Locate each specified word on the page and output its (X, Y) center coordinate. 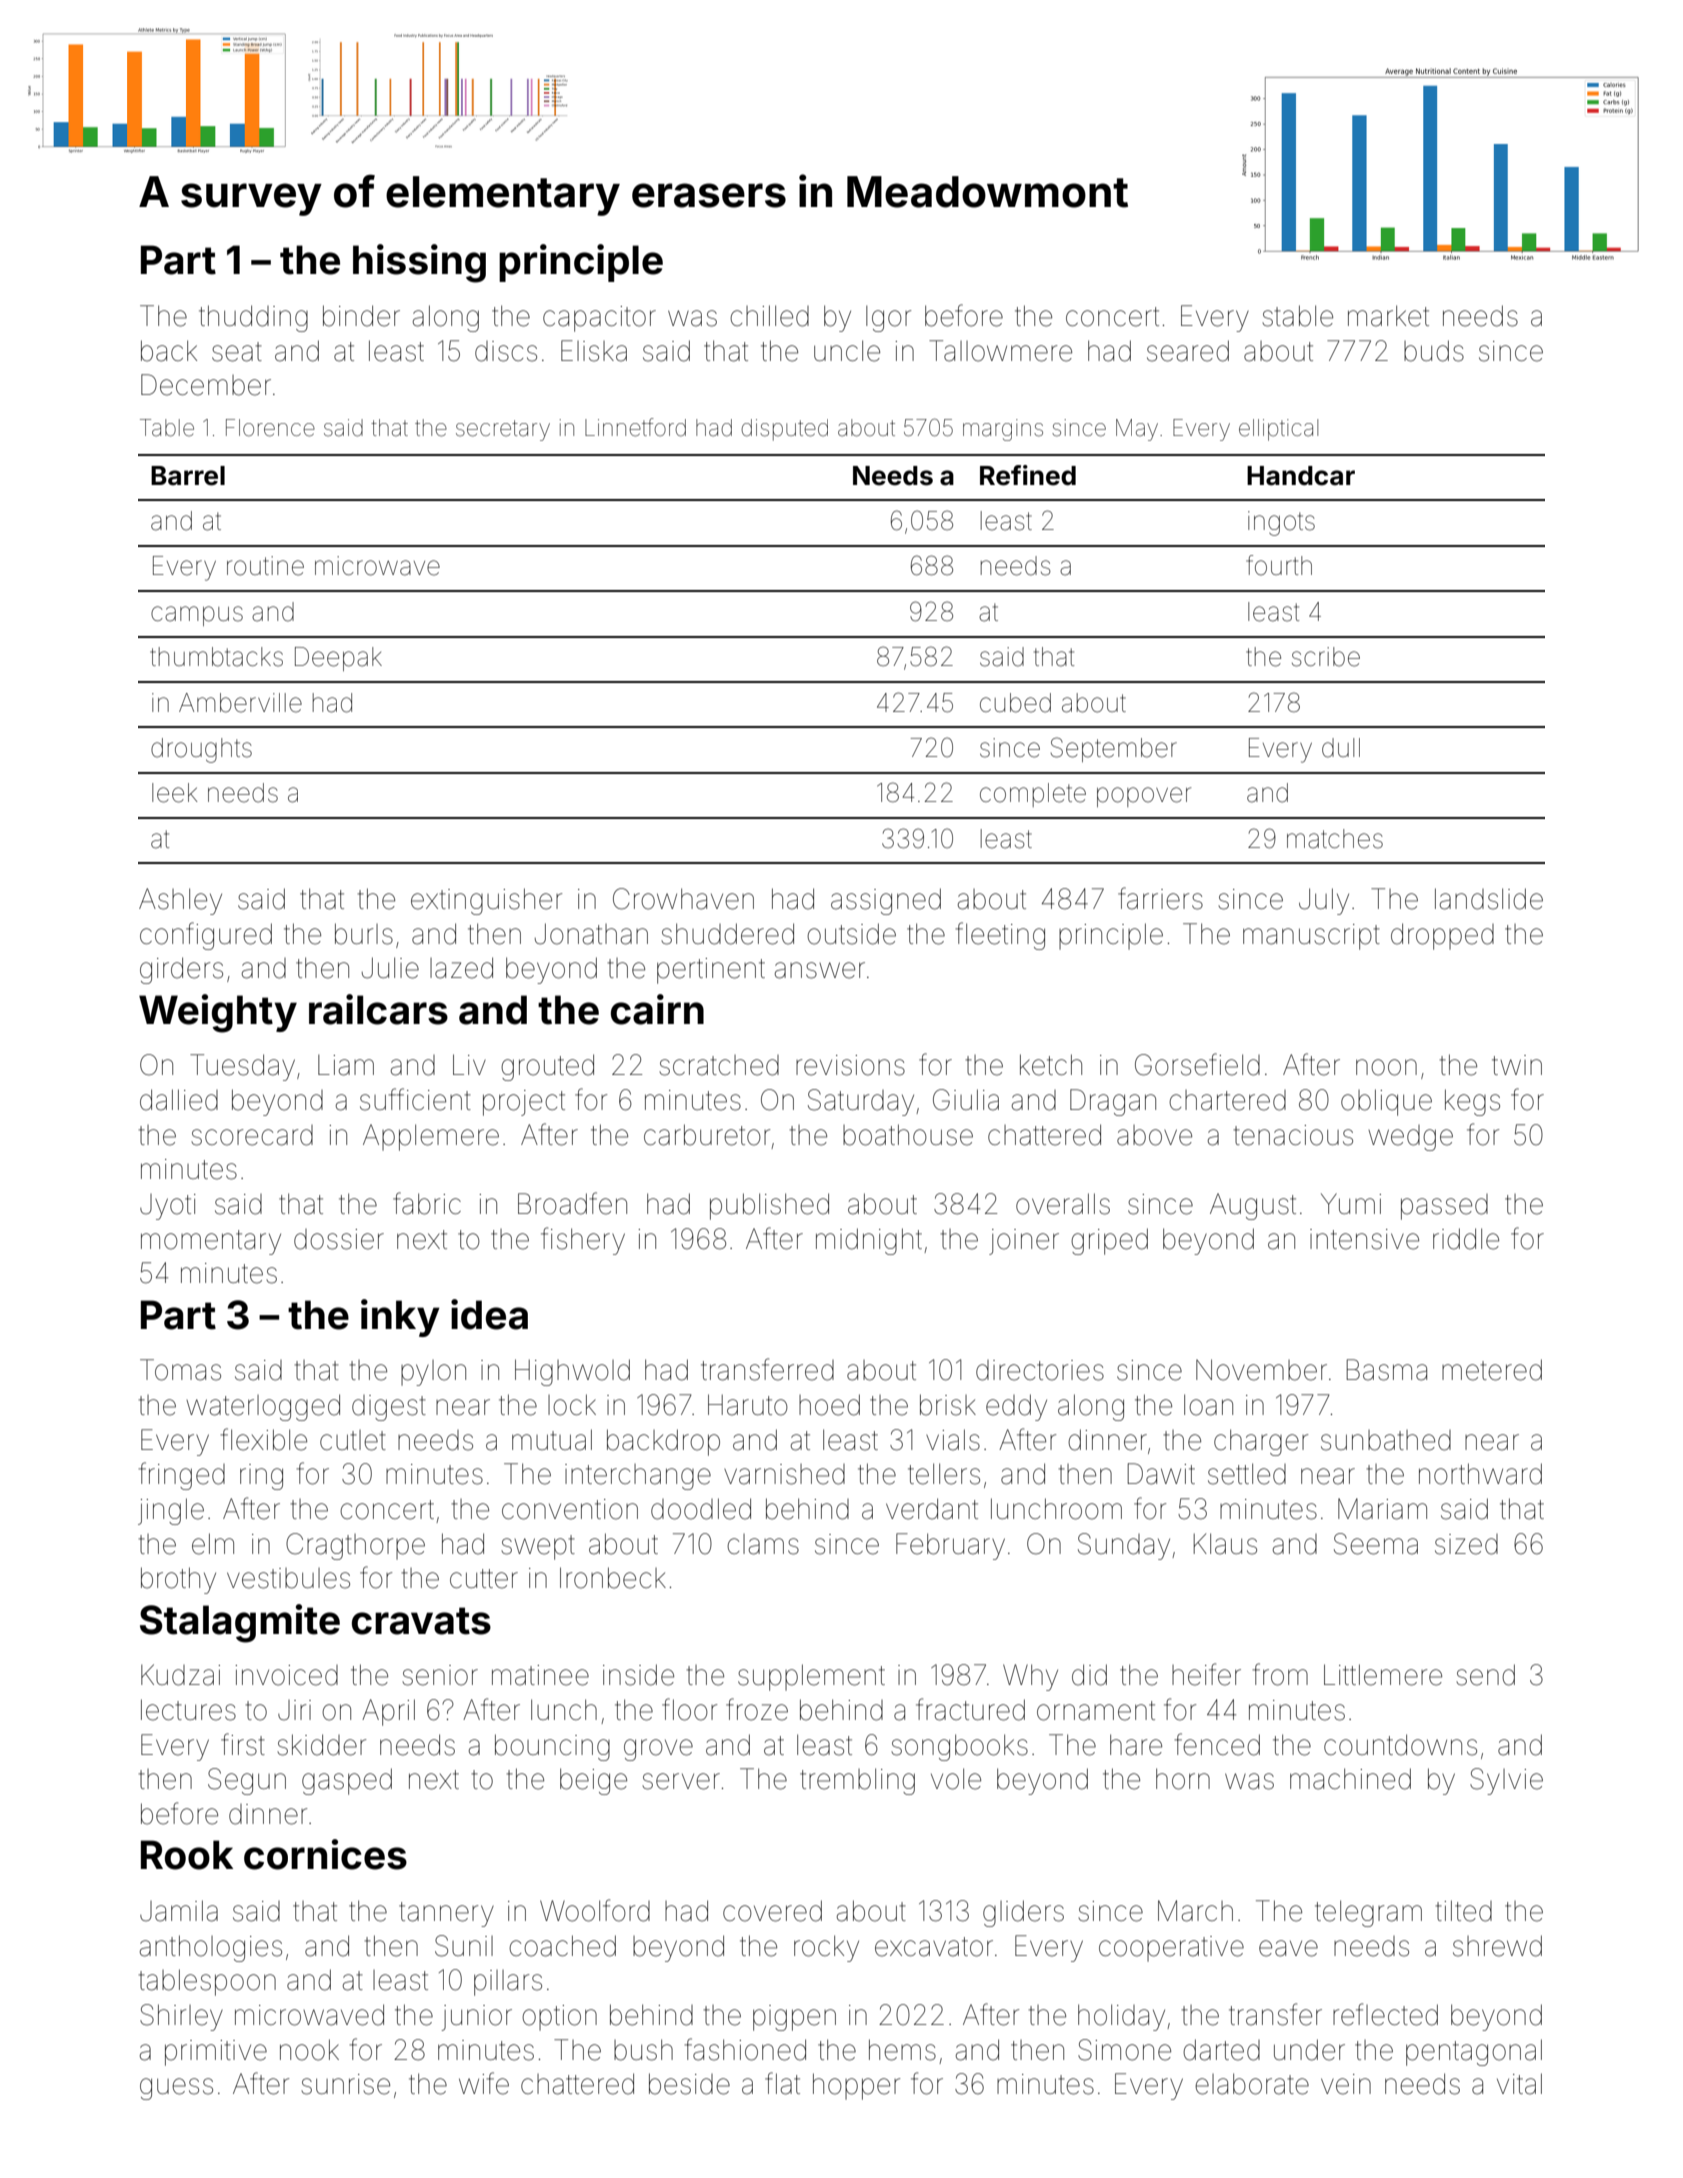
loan (1208, 1405)
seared (1188, 351)
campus (197, 616)
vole (956, 1779)
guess (176, 2089)
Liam (346, 1065)
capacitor (599, 319)
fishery (583, 1241)
